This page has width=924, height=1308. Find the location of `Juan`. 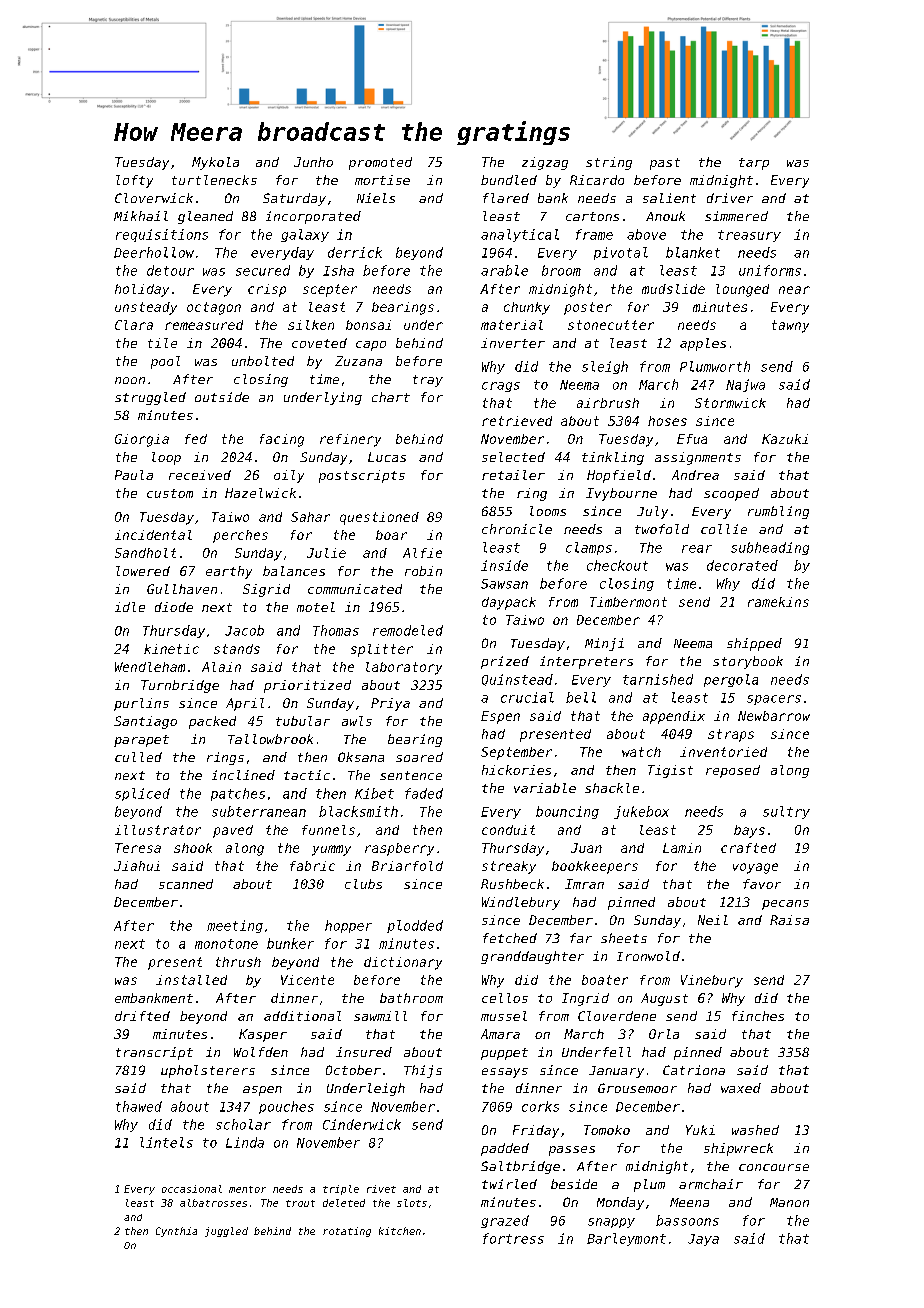

Juan is located at coordinates (586, 848).
